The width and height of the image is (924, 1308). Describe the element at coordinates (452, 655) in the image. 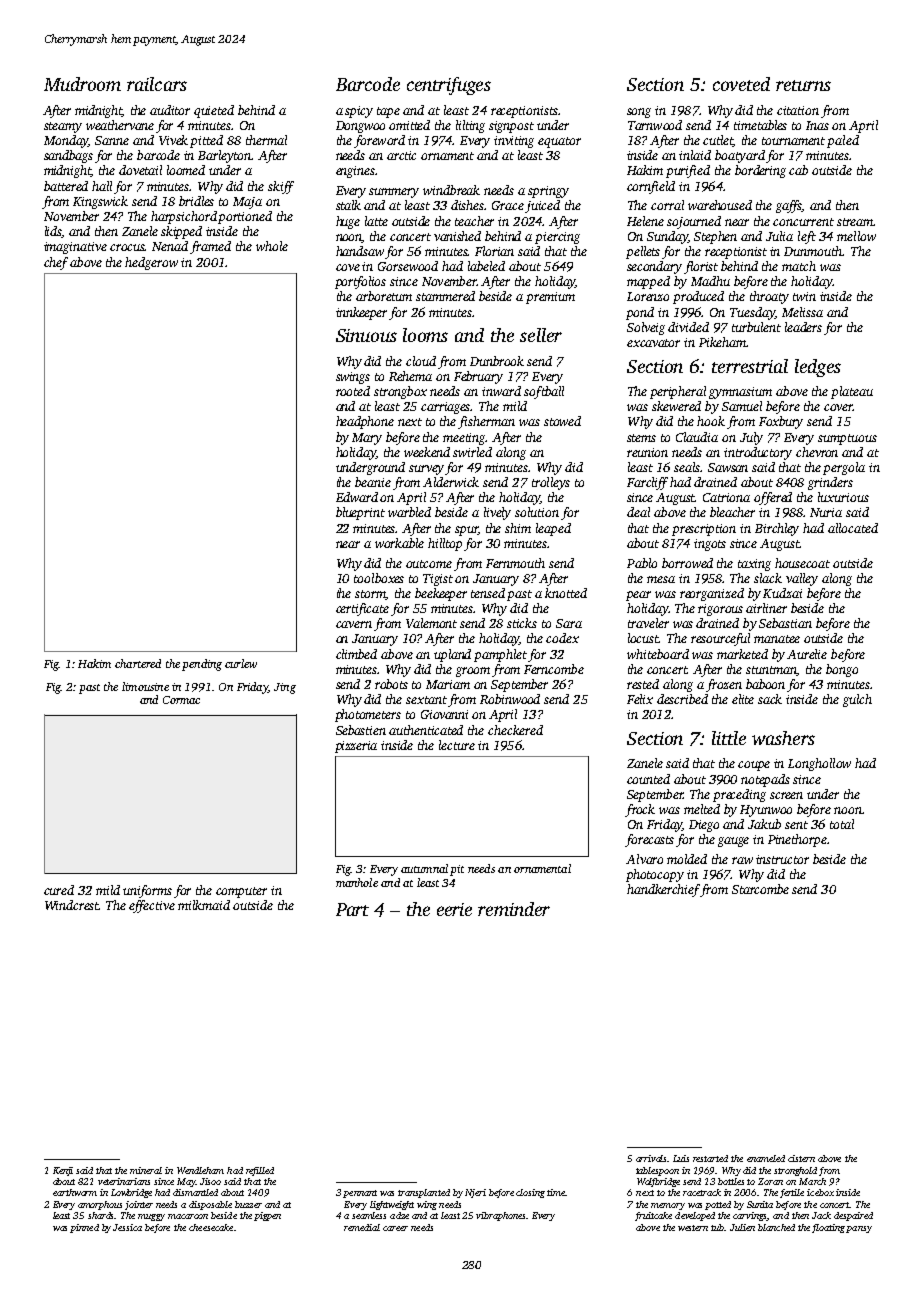

I see `upland` at that location.
